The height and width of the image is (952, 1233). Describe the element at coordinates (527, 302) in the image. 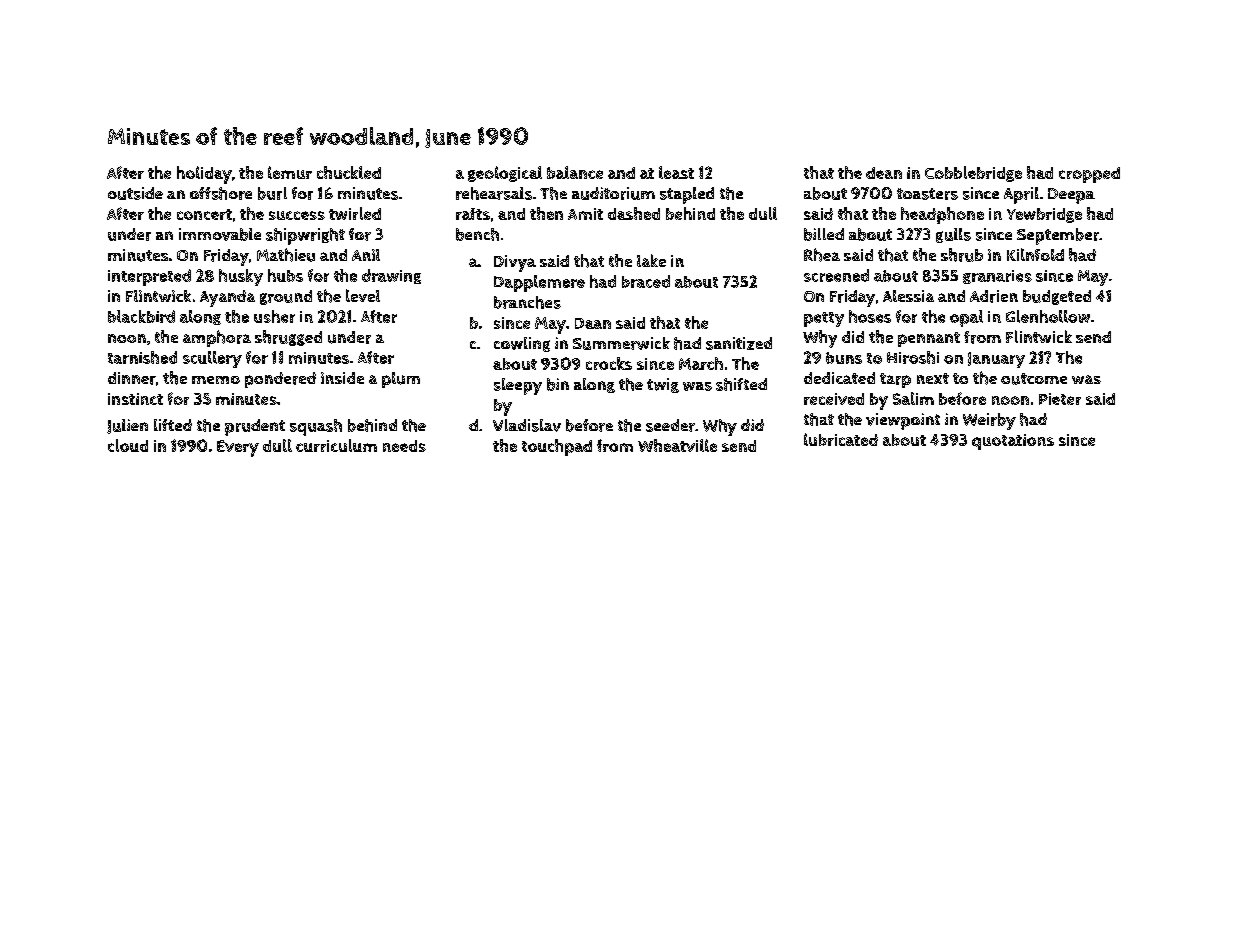

I see `branches` at that location.
